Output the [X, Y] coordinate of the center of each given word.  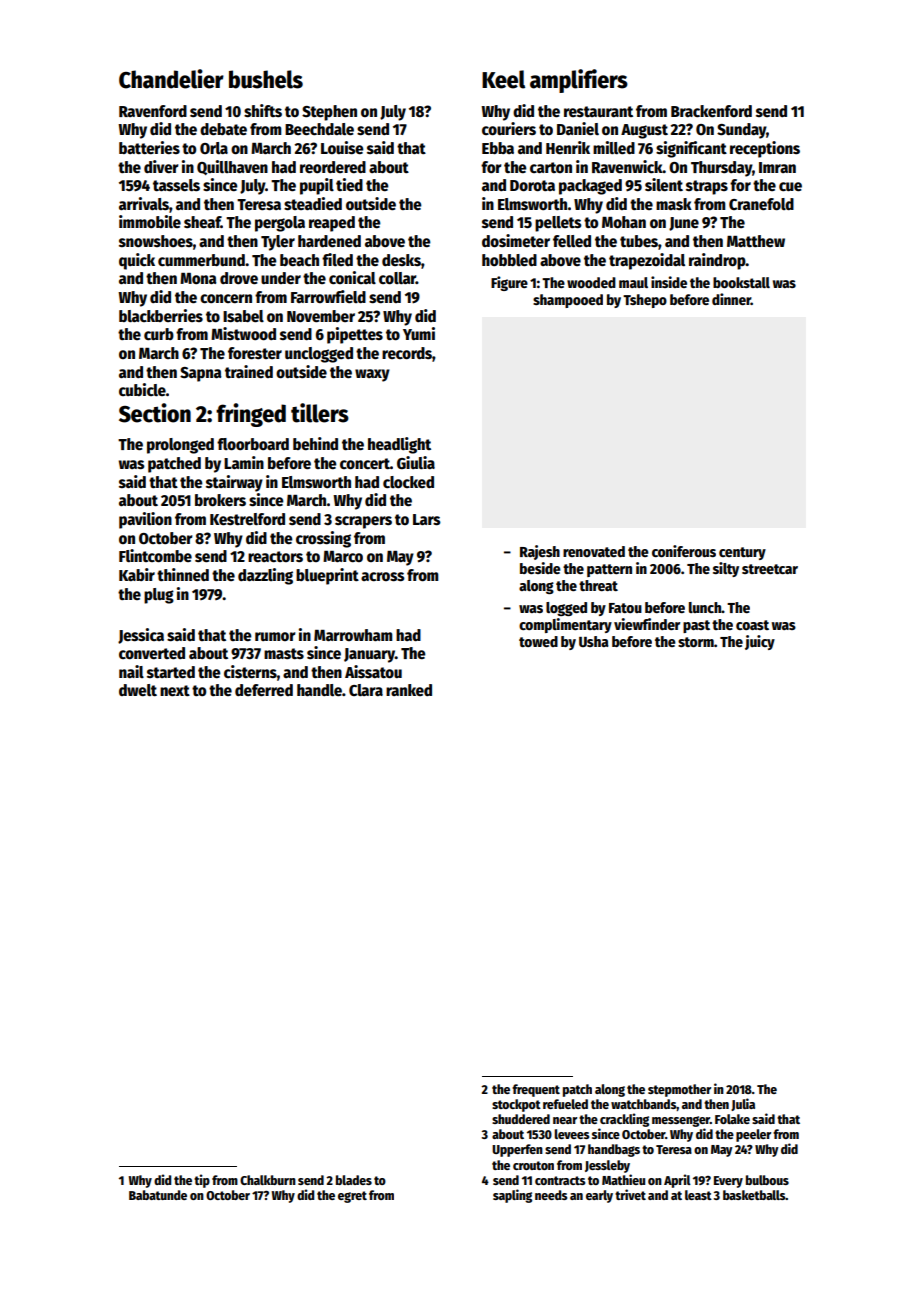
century [742, 553]
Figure [509, 283]
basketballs [754, 1195]
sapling [512, 1196]
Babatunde [158, 1195]
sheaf [202, 222]
